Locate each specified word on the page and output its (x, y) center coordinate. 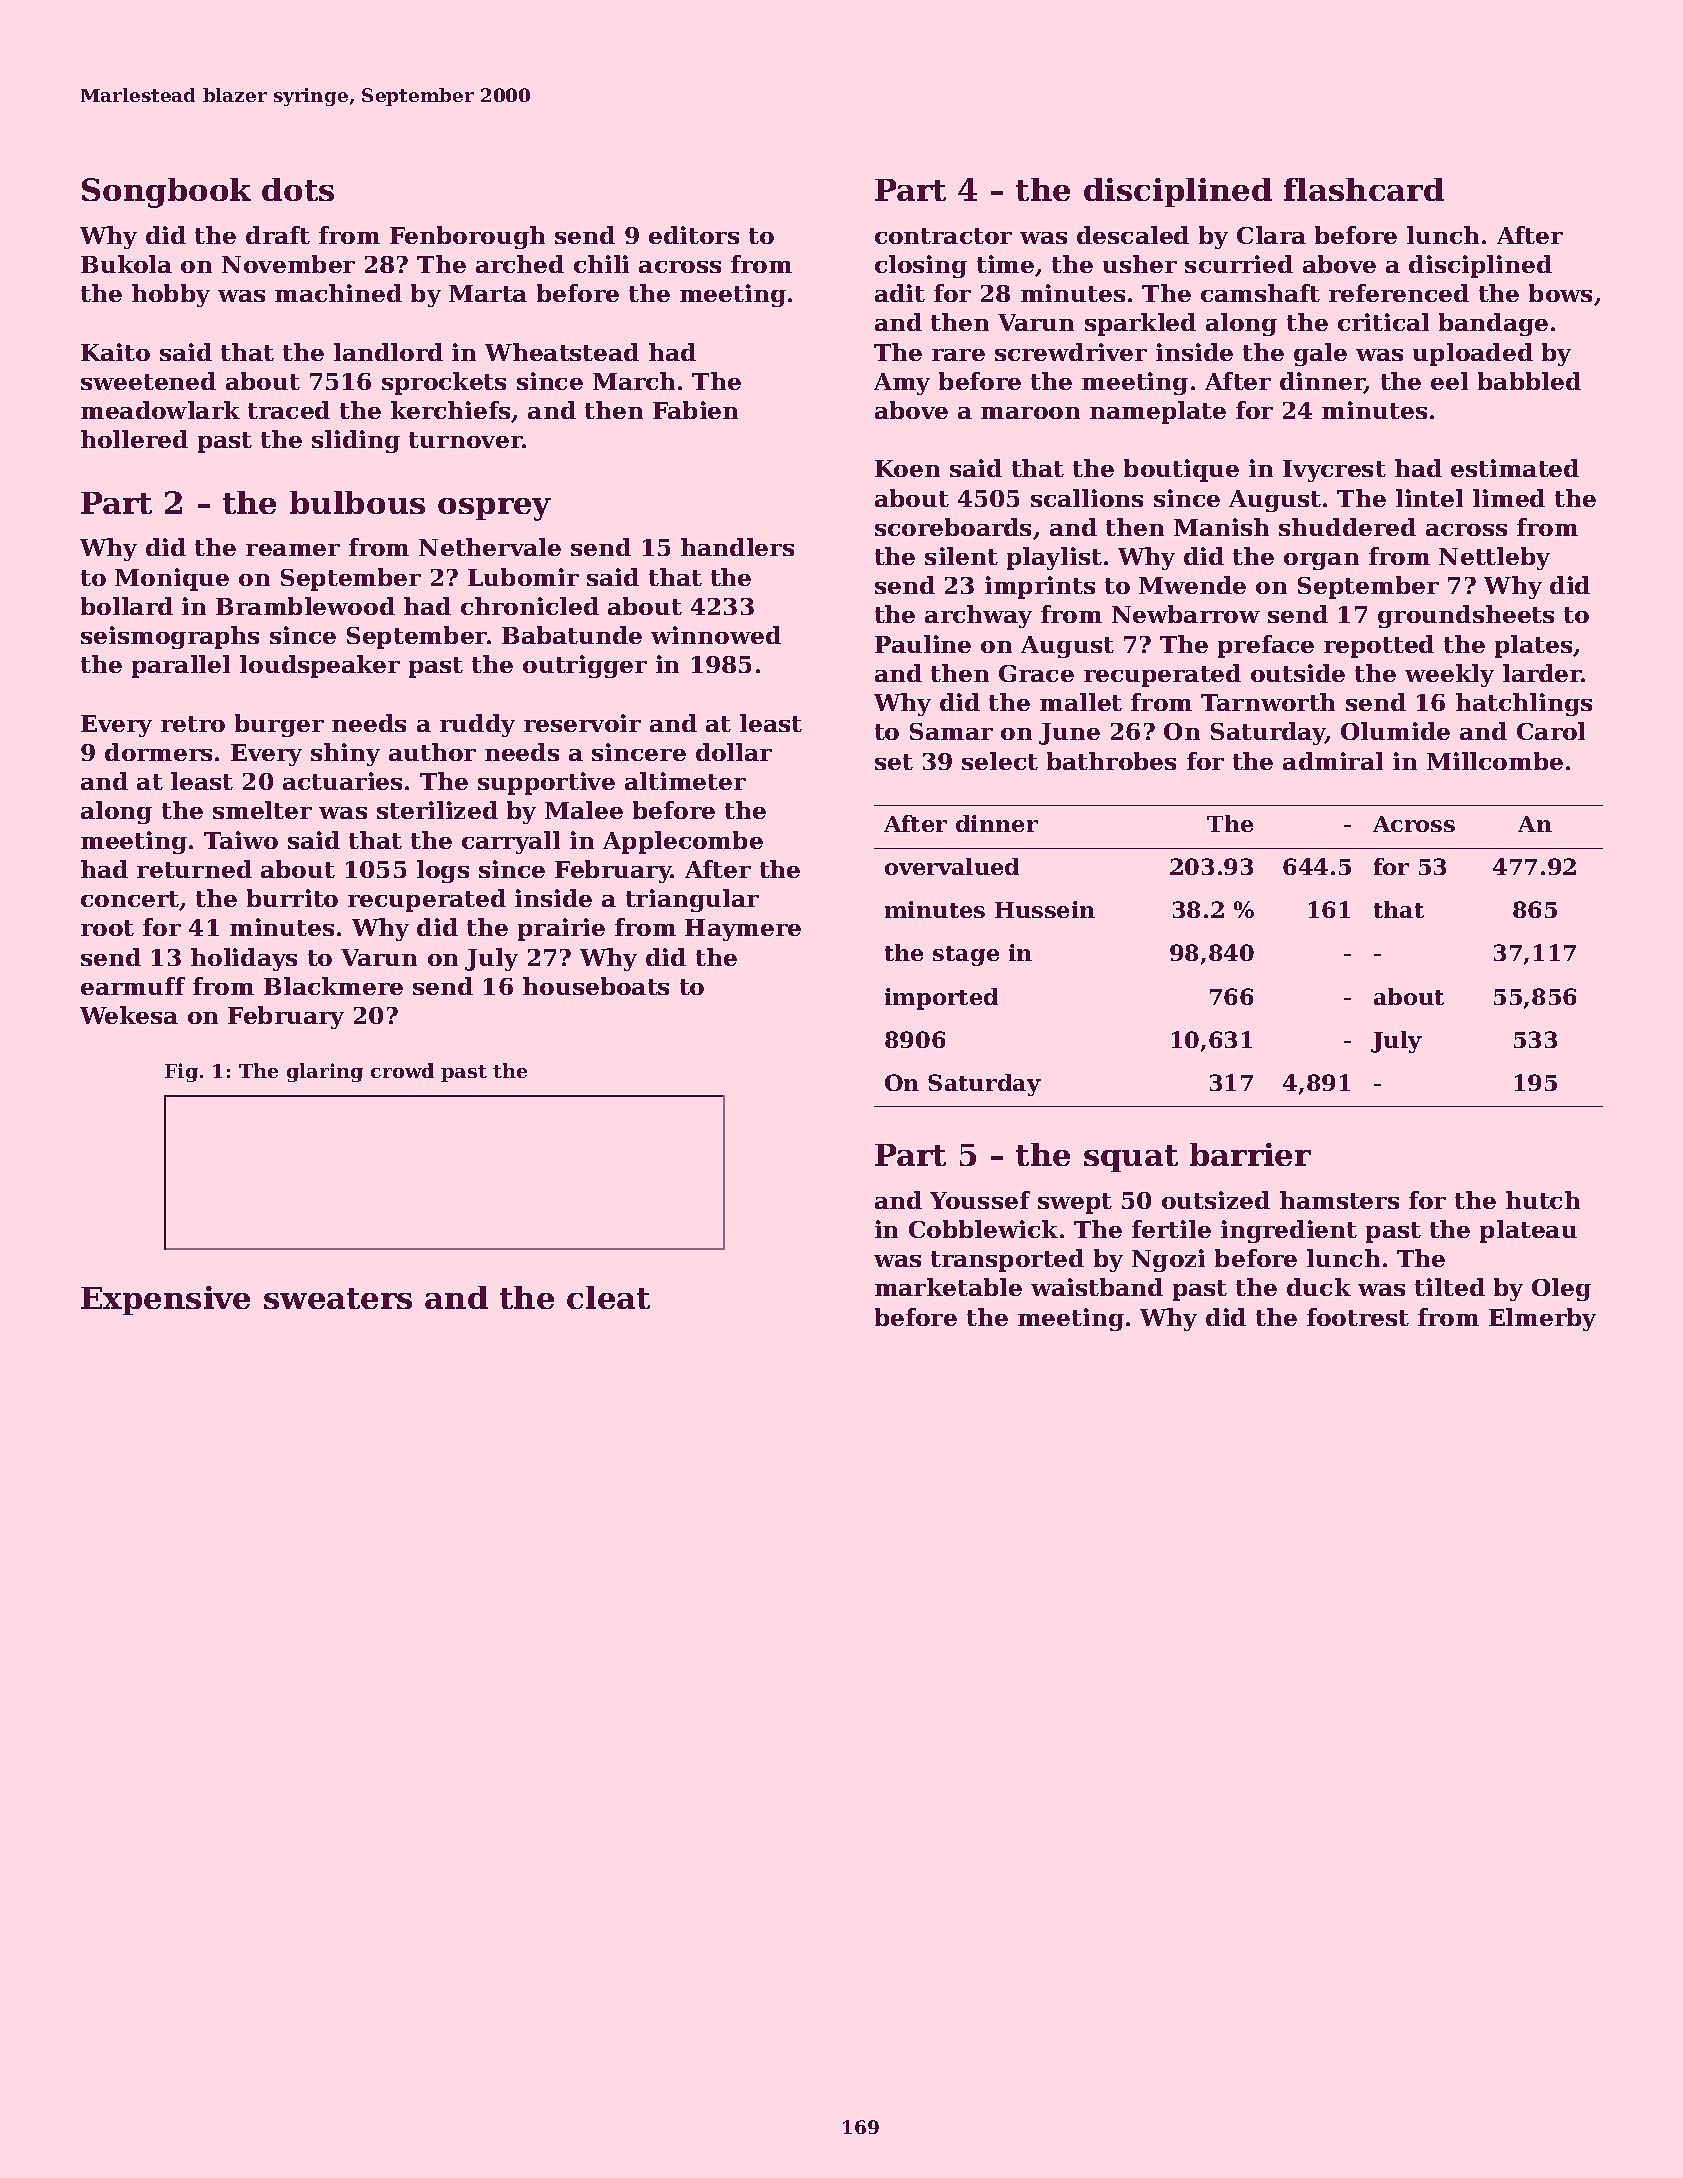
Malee (584, 810)
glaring (325, 1072)
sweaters (338, 1298)
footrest (1358, 1317)
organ (1321, 561)
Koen (907, 468)
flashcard (1364, 189)
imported (941, 999)
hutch (1543, 1200)
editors (694, 235)
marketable (948, 1287)
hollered (134, 439)
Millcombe (1495, 761)
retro (193, 724)
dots (298, 189)
